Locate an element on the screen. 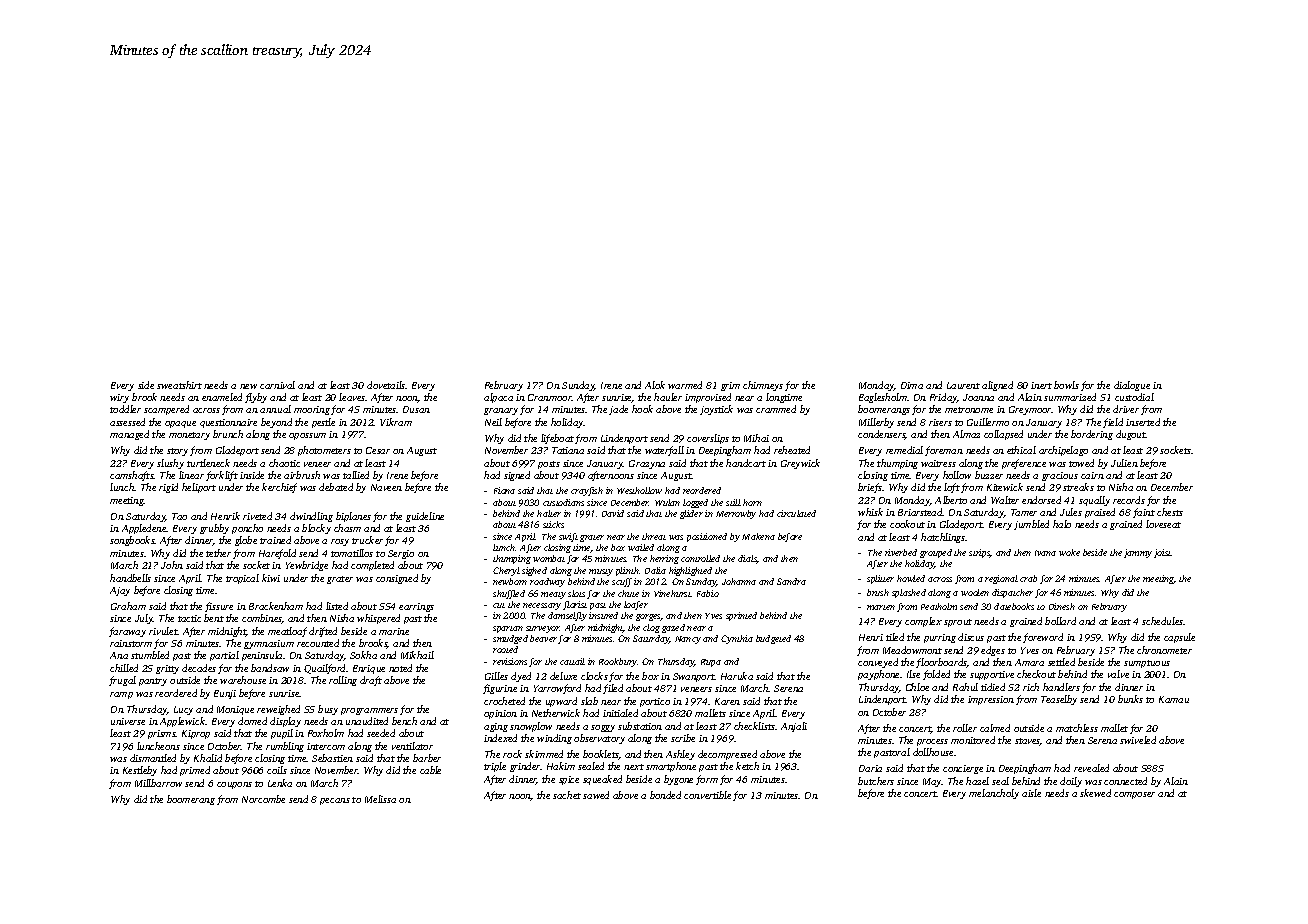 Image resolution: width=1308 pixels, height=924 pixels. swiveled is located at coordinates (1138, 740).
